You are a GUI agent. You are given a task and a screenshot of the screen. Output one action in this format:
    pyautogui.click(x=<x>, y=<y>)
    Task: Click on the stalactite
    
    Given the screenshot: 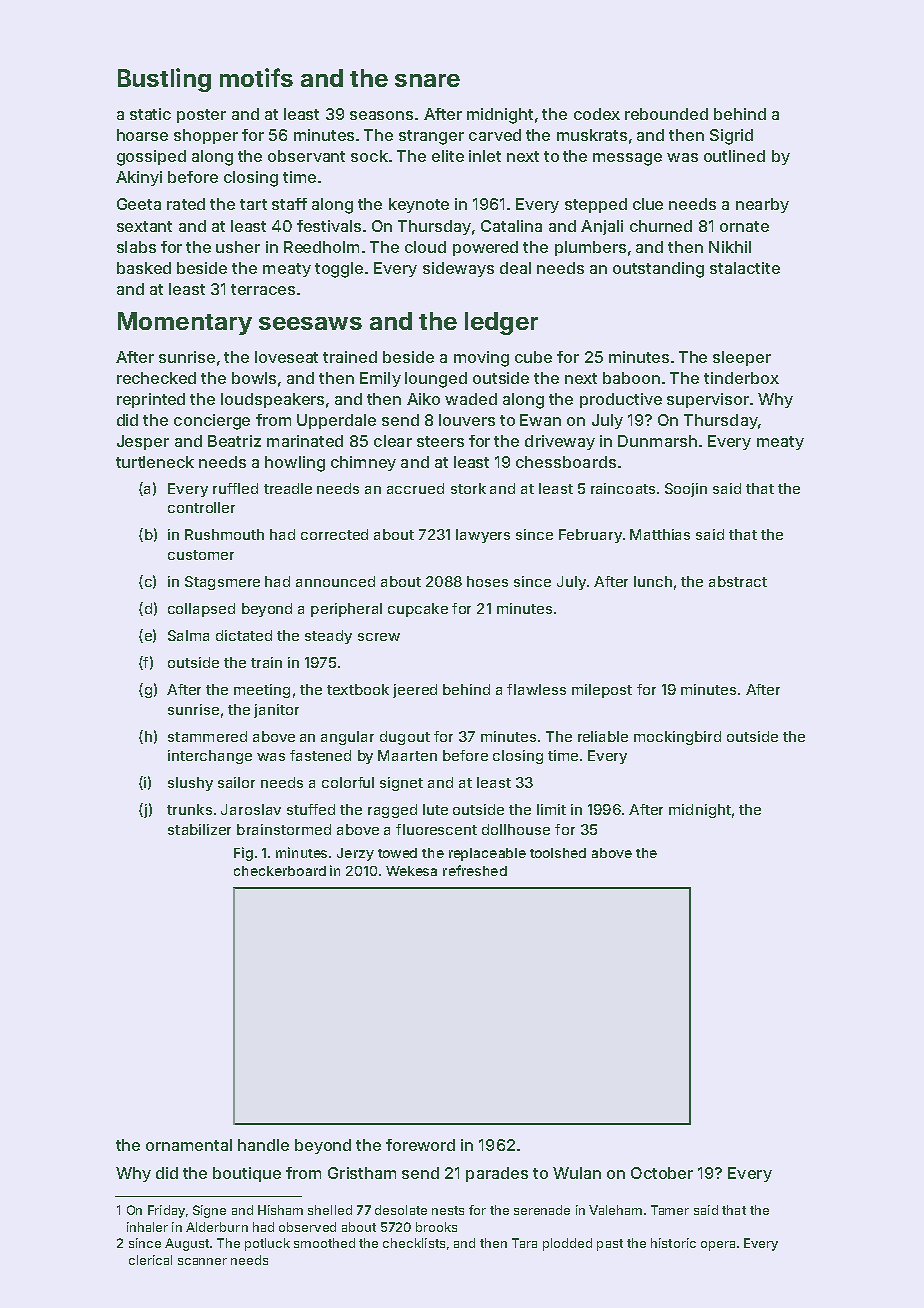 What is the action you would take?
    pyautogui.click(x=745, y=268)
